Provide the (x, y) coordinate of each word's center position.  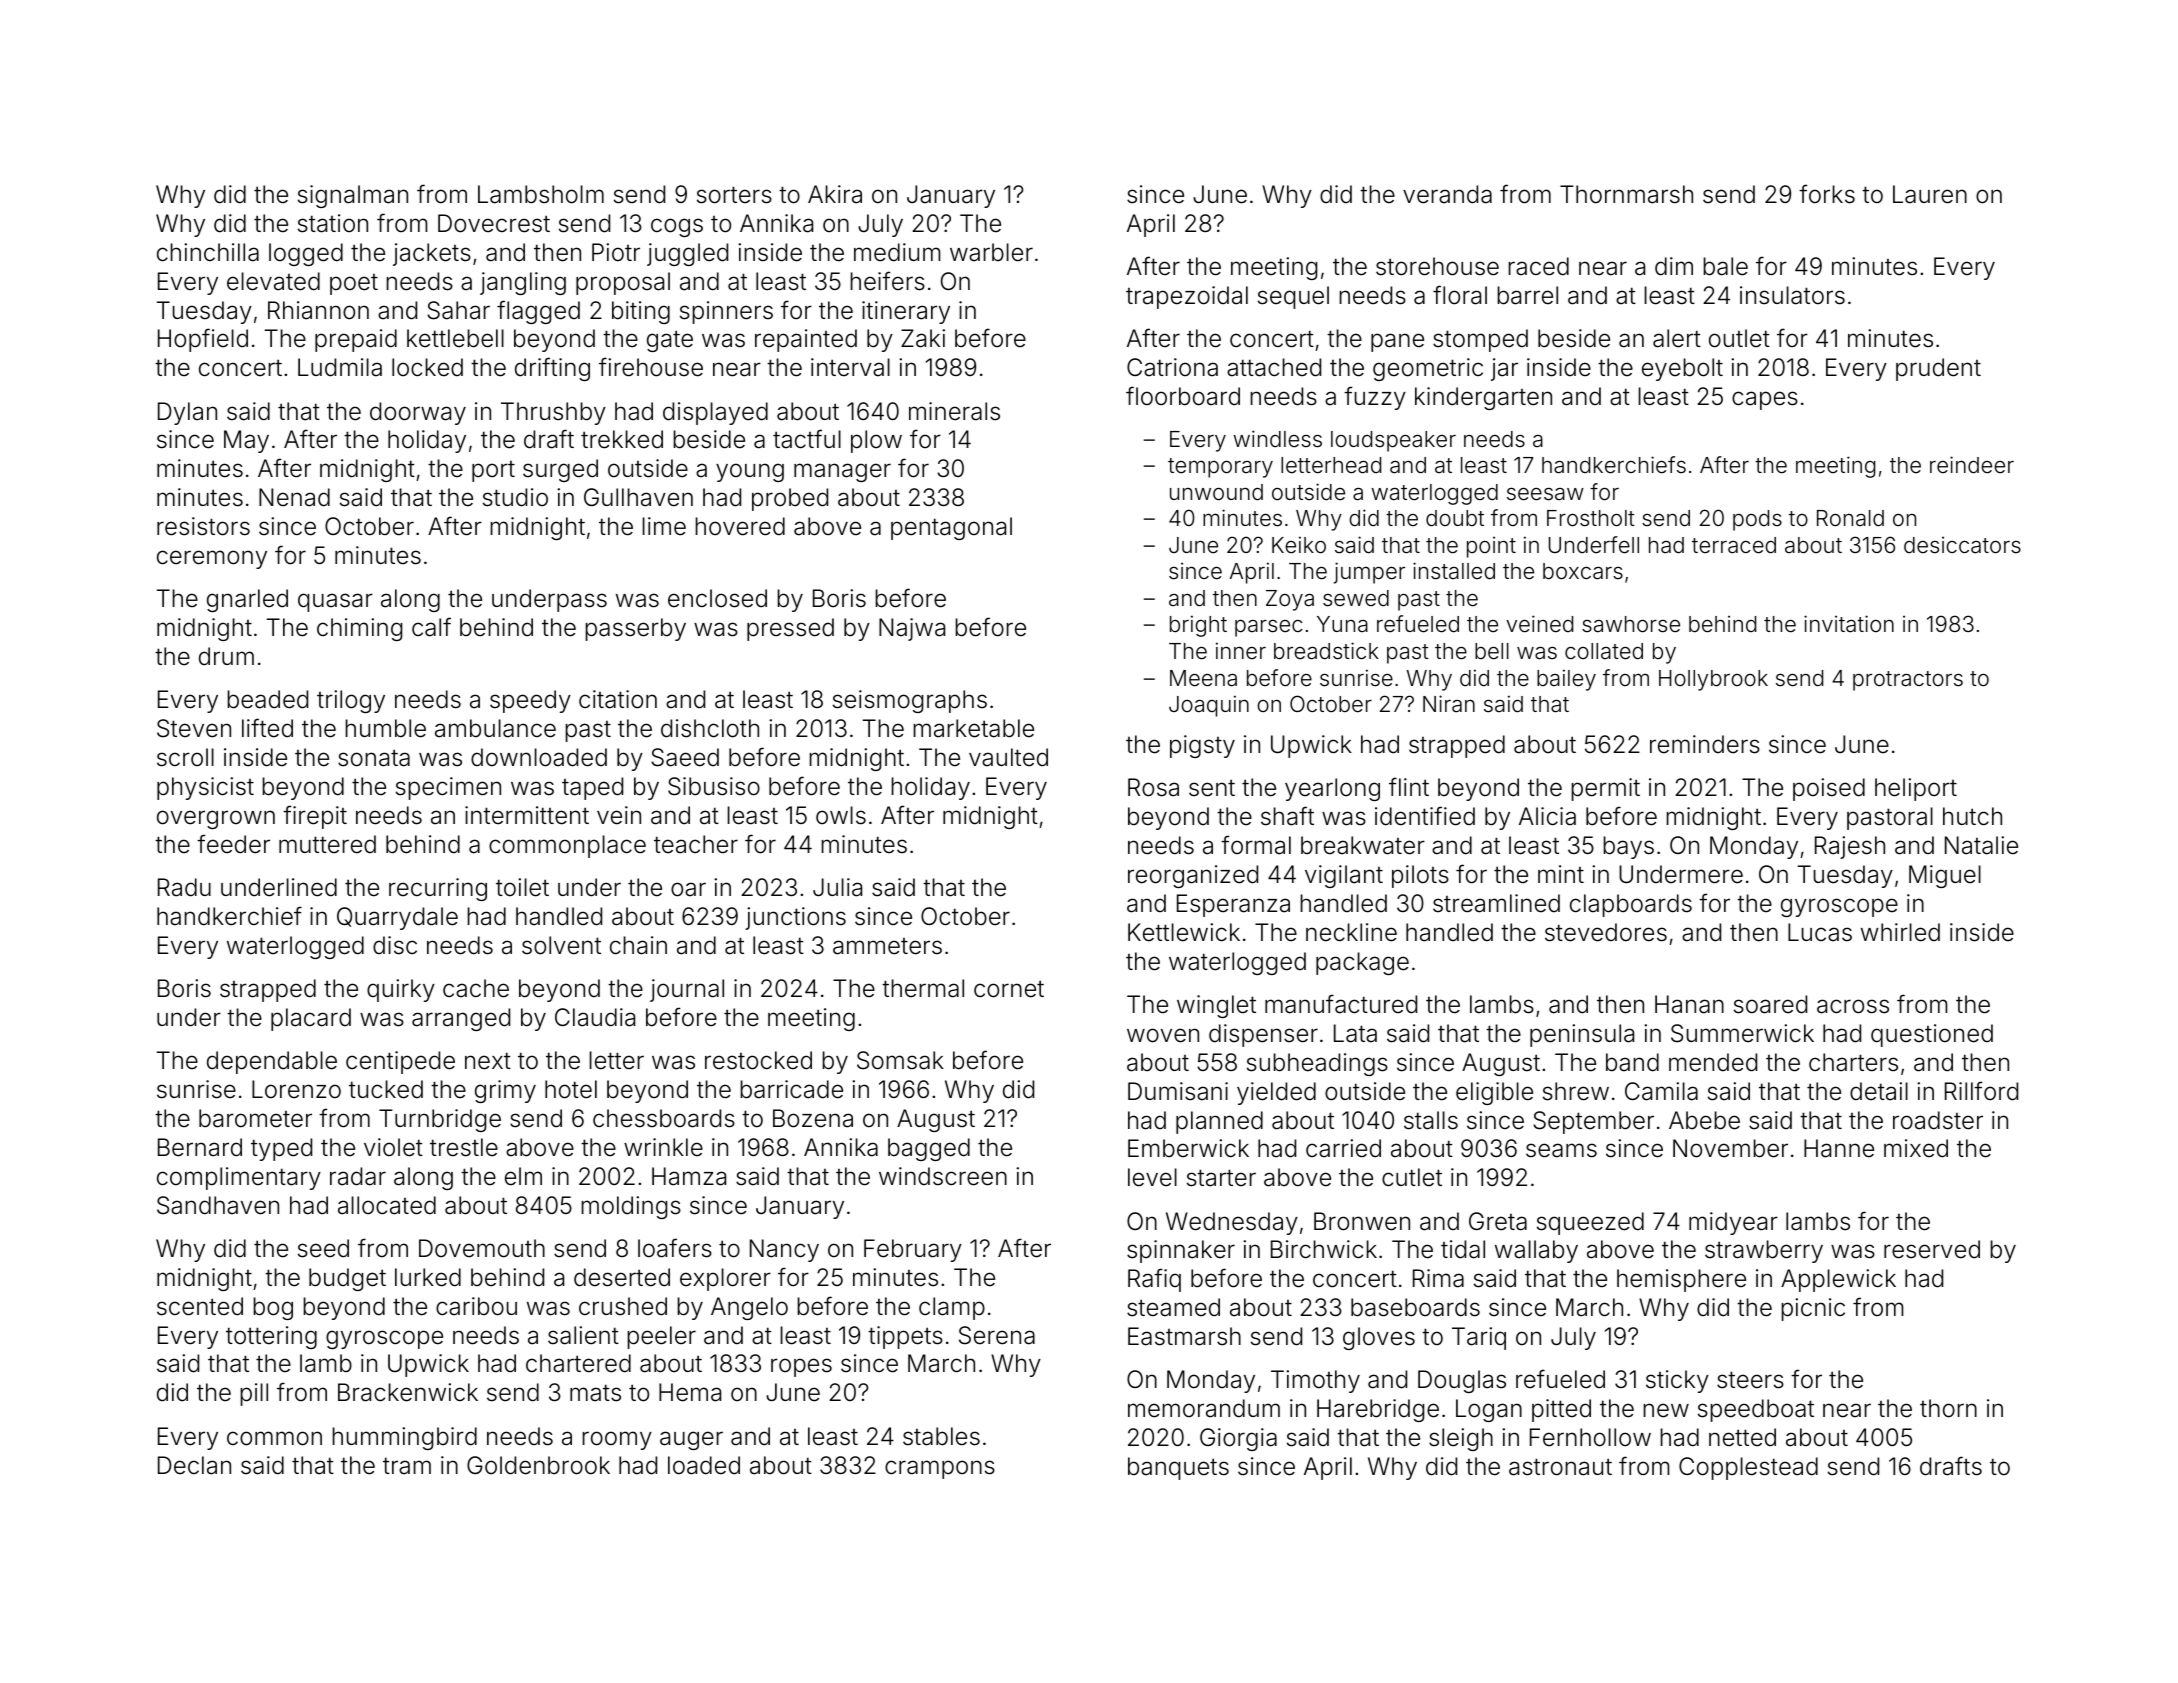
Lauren (1930, 194)
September (1593, 1122)
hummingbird (404, 1438)
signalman (353, 196)
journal (687, 990)
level (1152, 1177)
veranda (1447, 194)
